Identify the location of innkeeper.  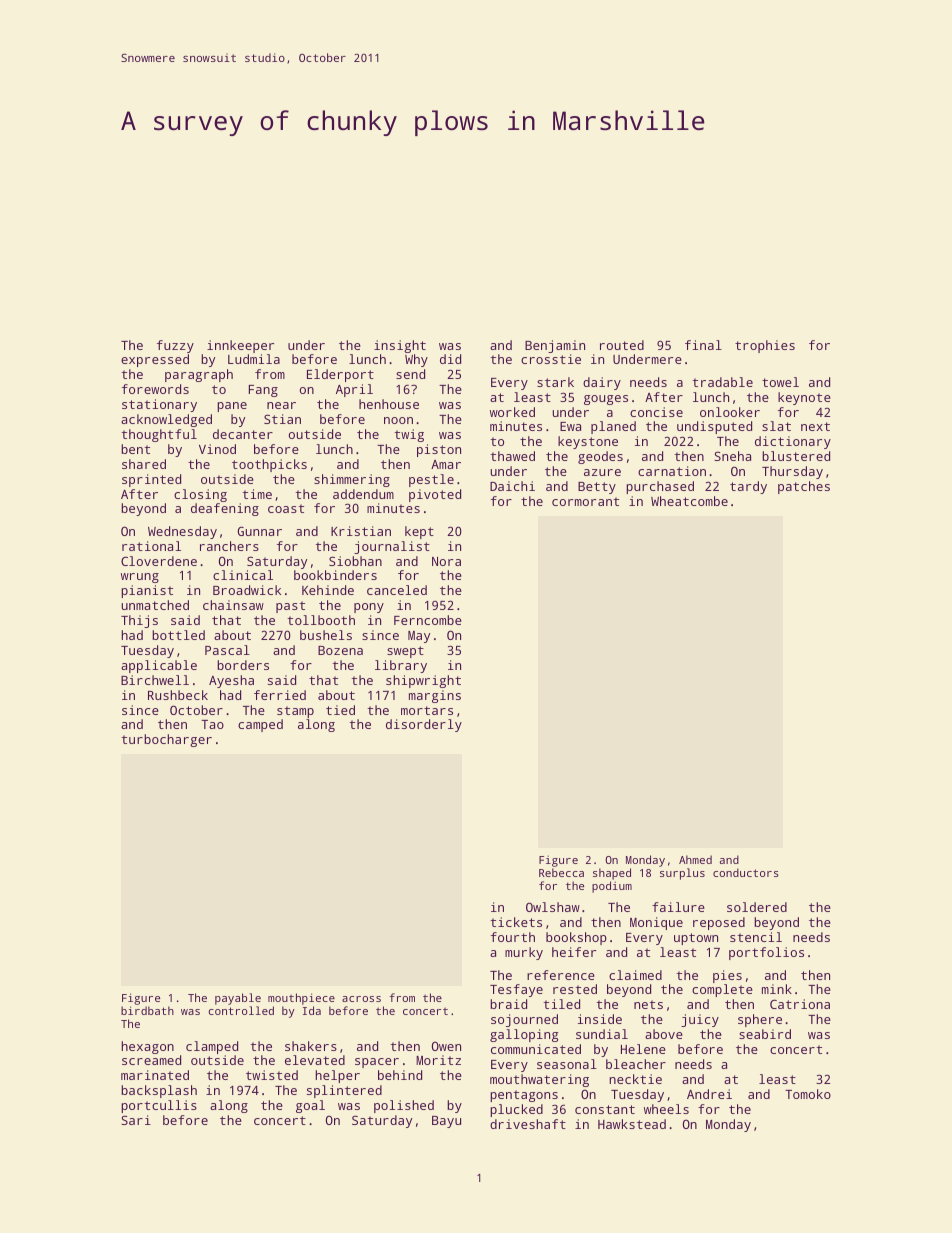
(240, 346).
